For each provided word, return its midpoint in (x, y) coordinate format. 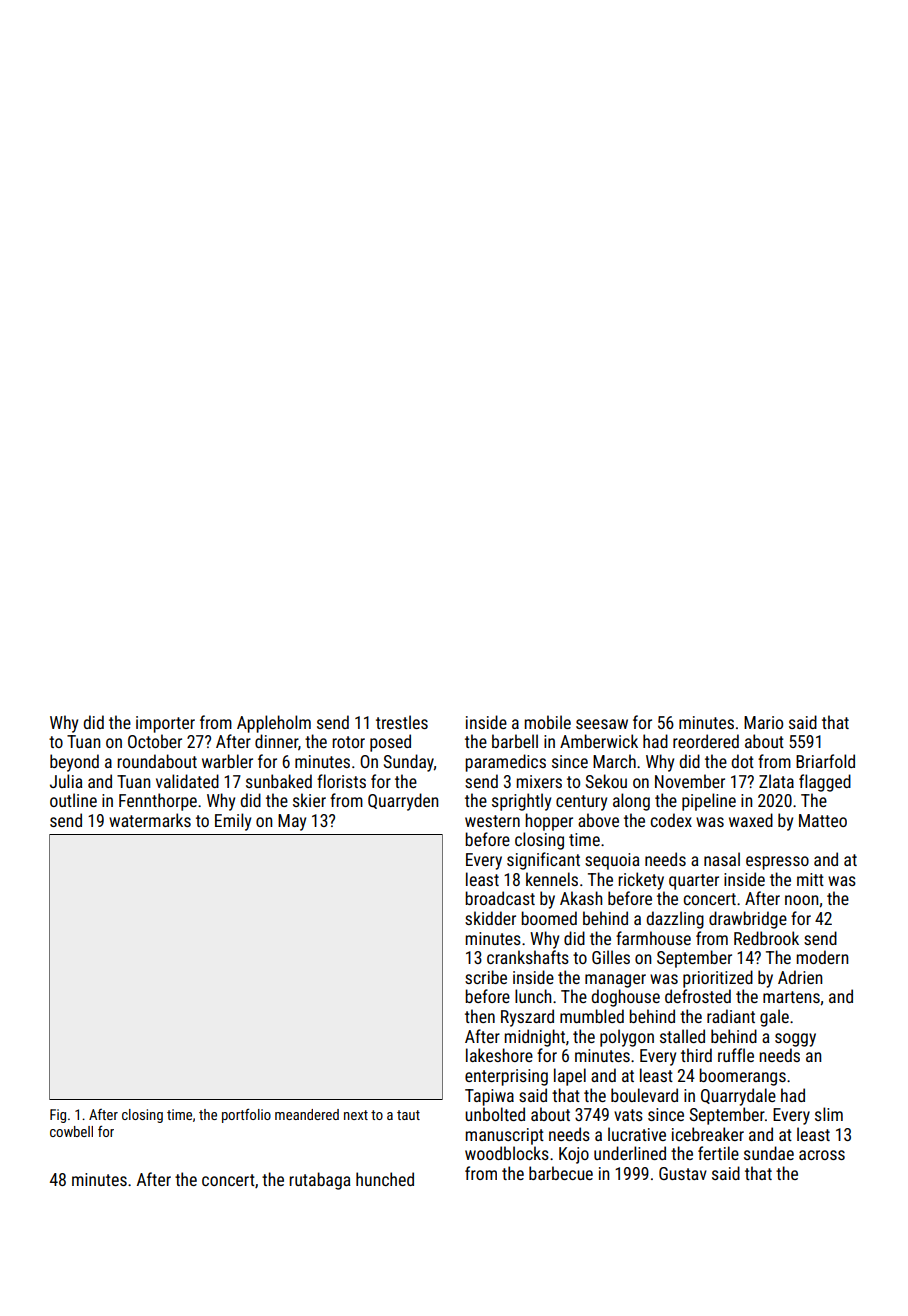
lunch (533, 996)
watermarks (150, 820)
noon (801, 900)
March (614, 761)
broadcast (500, 898)
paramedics (505, 763)
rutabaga (320, 1181)
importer (165, 724)
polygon (627, 1038)
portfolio (246, 1115)
